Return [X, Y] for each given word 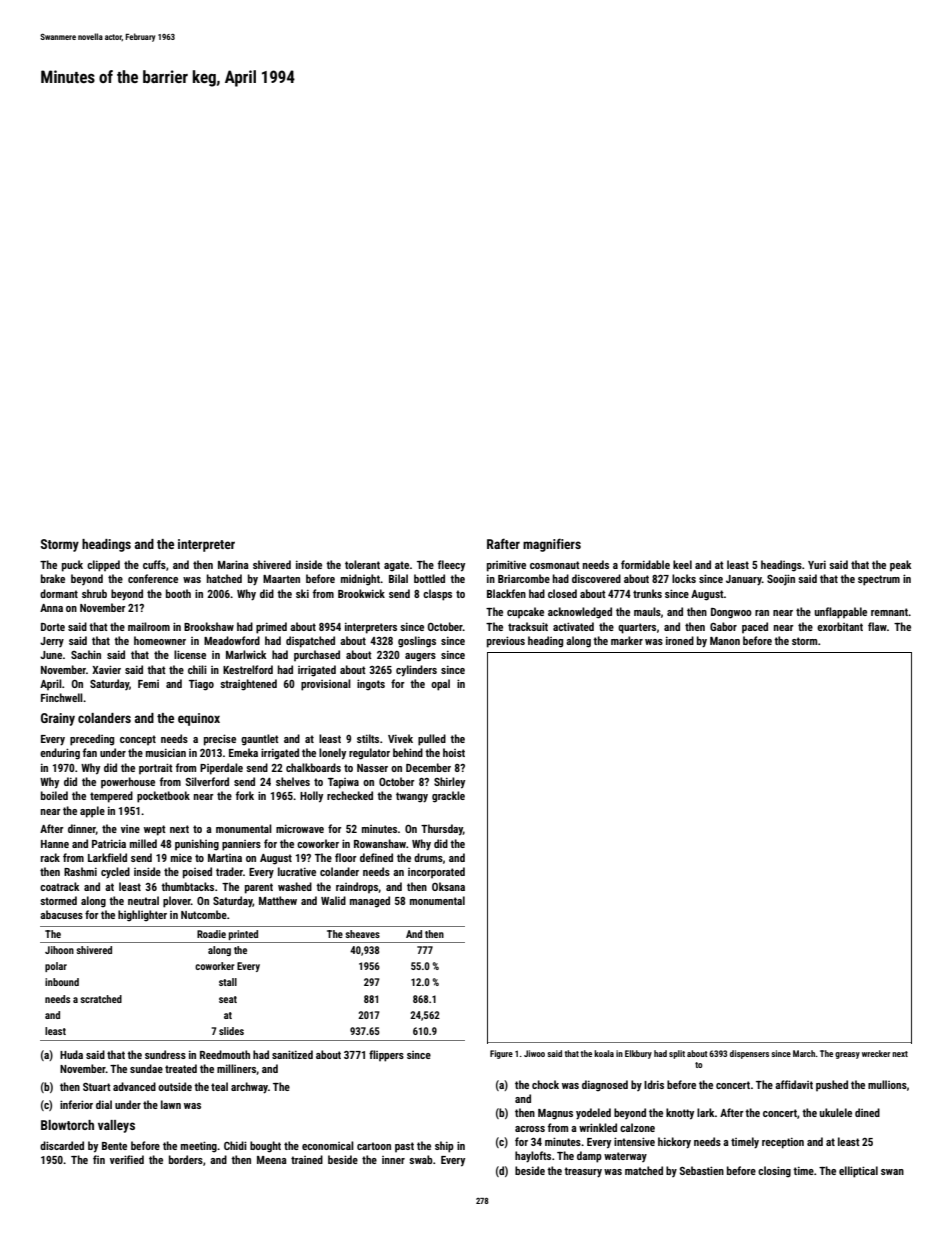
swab [421, 1159]
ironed [680, 640]
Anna [51, 608]
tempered [111, 797]
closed [562, 593]
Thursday [442, 830]
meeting [199, 1147]
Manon [725, 641]
